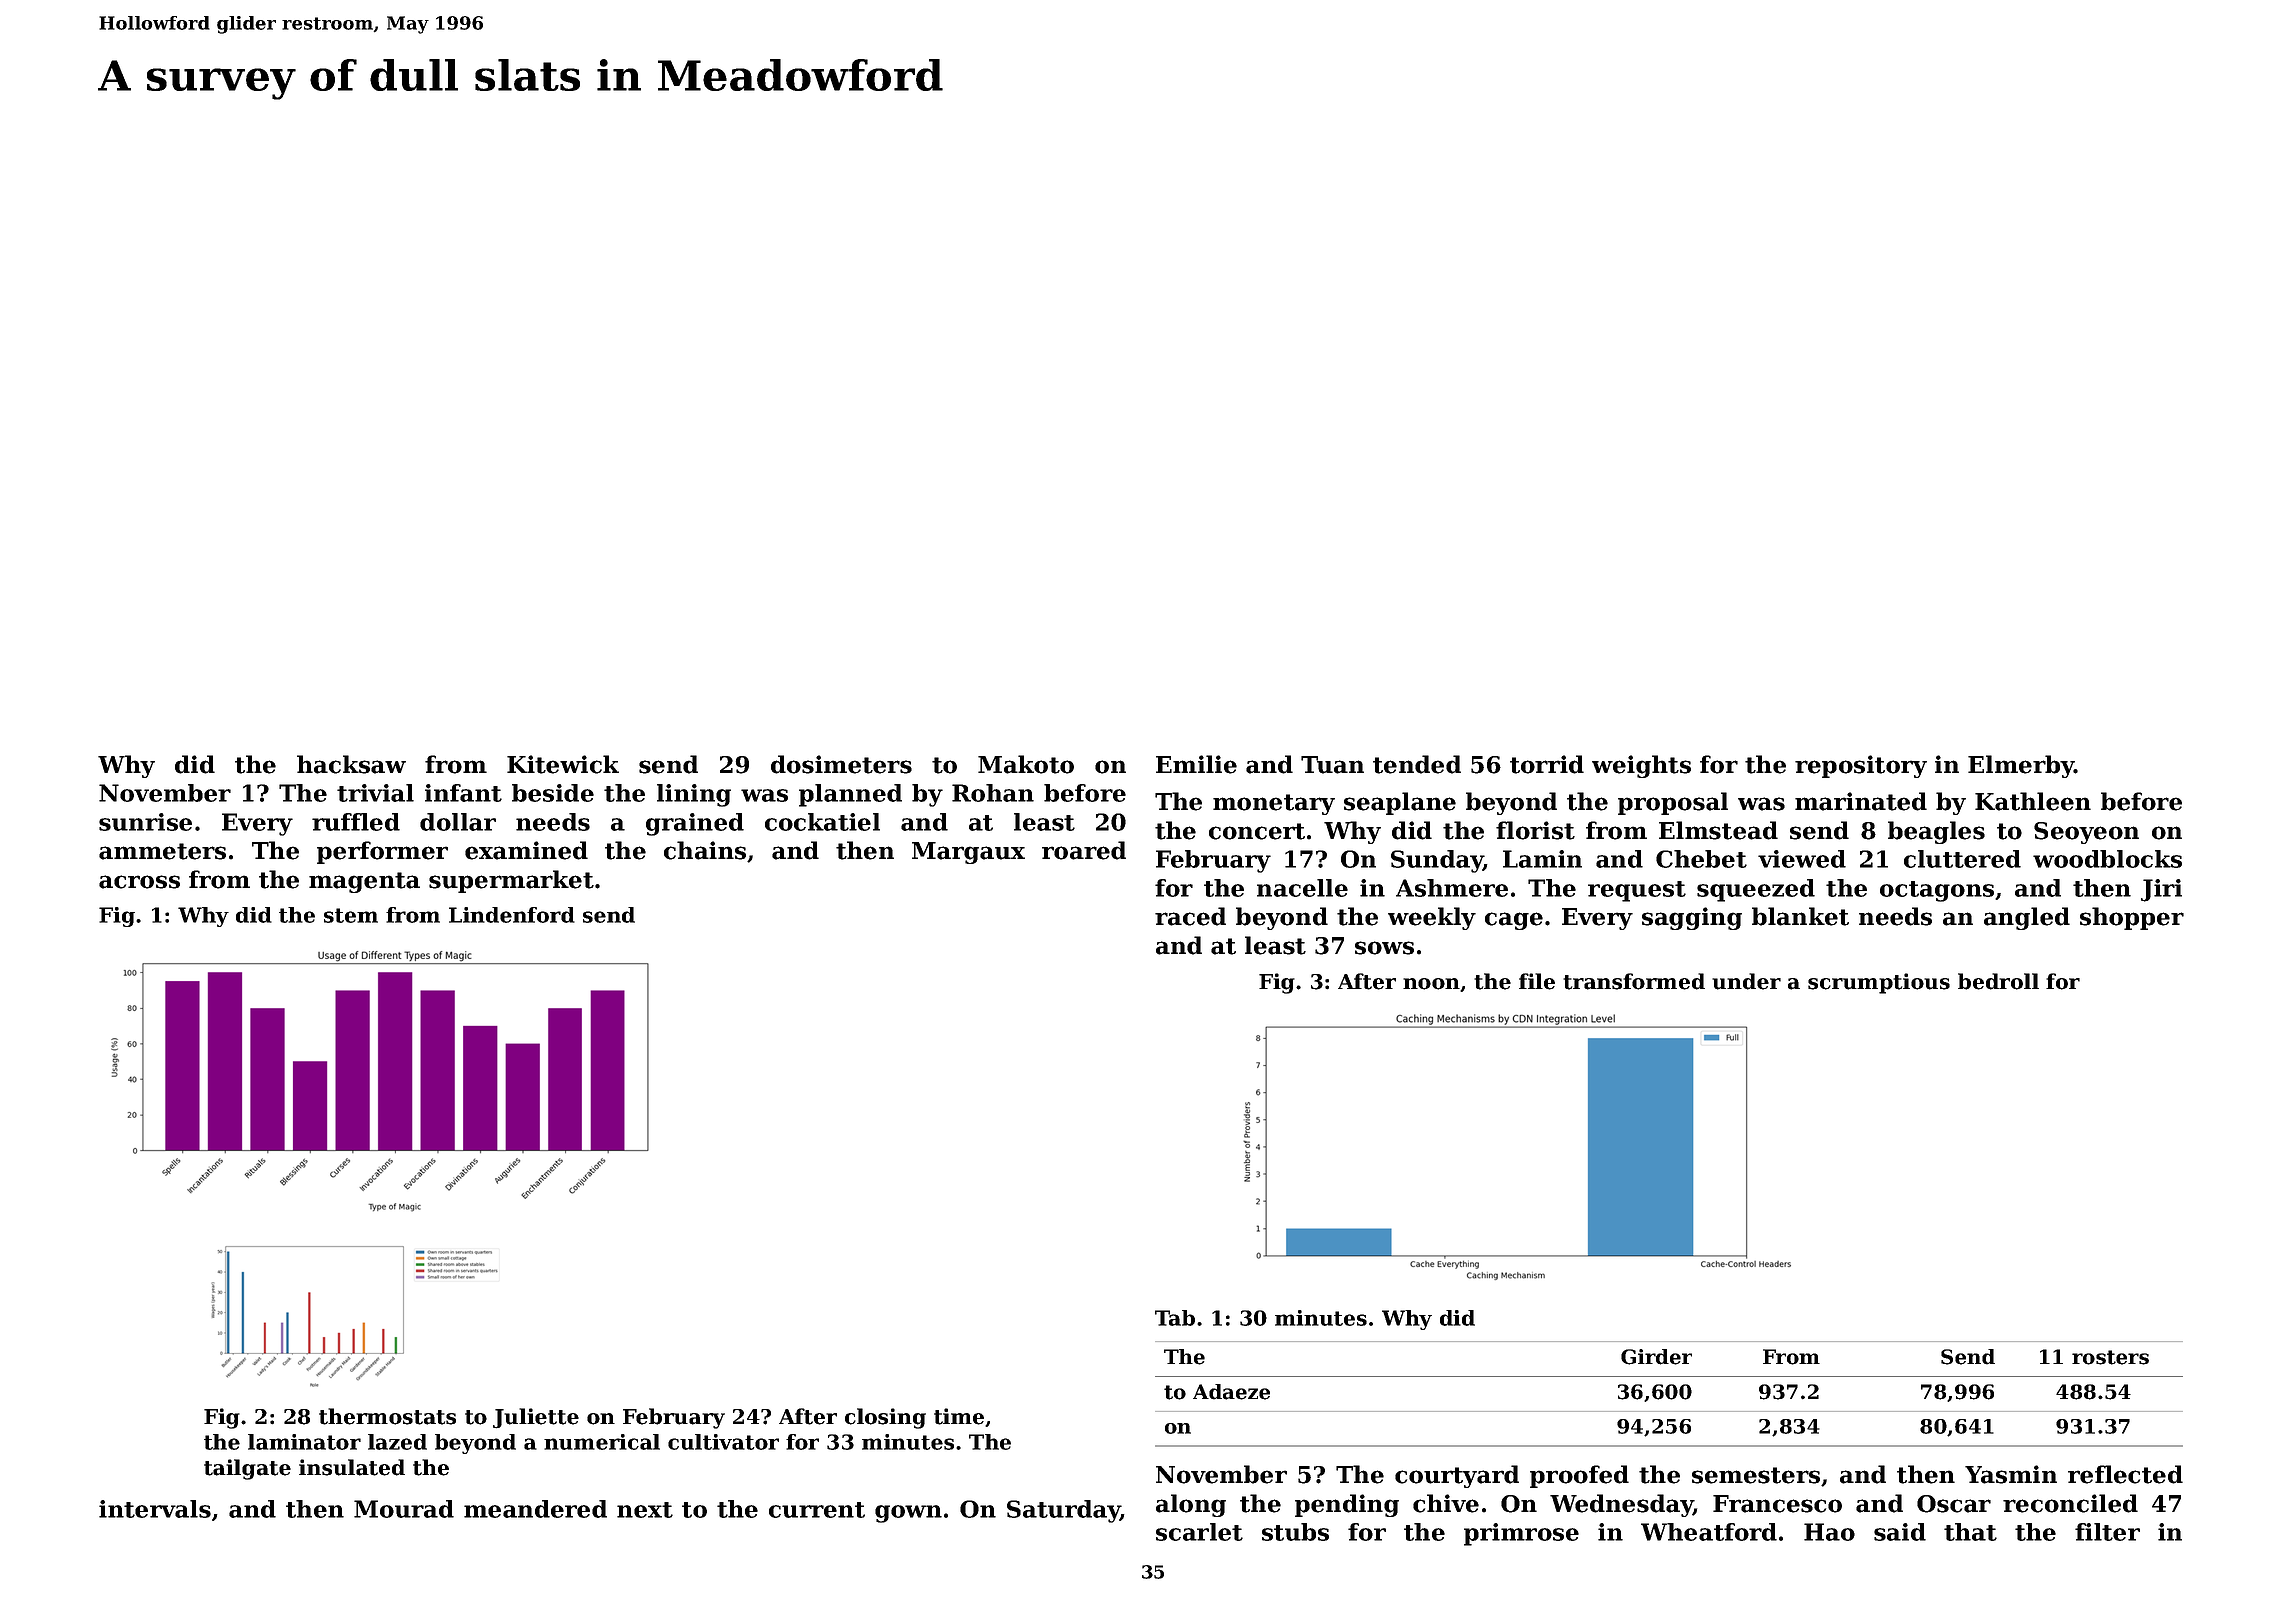 The image size is (2282, 1614). What do you see at coordinates (1026, 764) in the screenshot?
I see `Makoto` at bounding box center [1026, 764].
